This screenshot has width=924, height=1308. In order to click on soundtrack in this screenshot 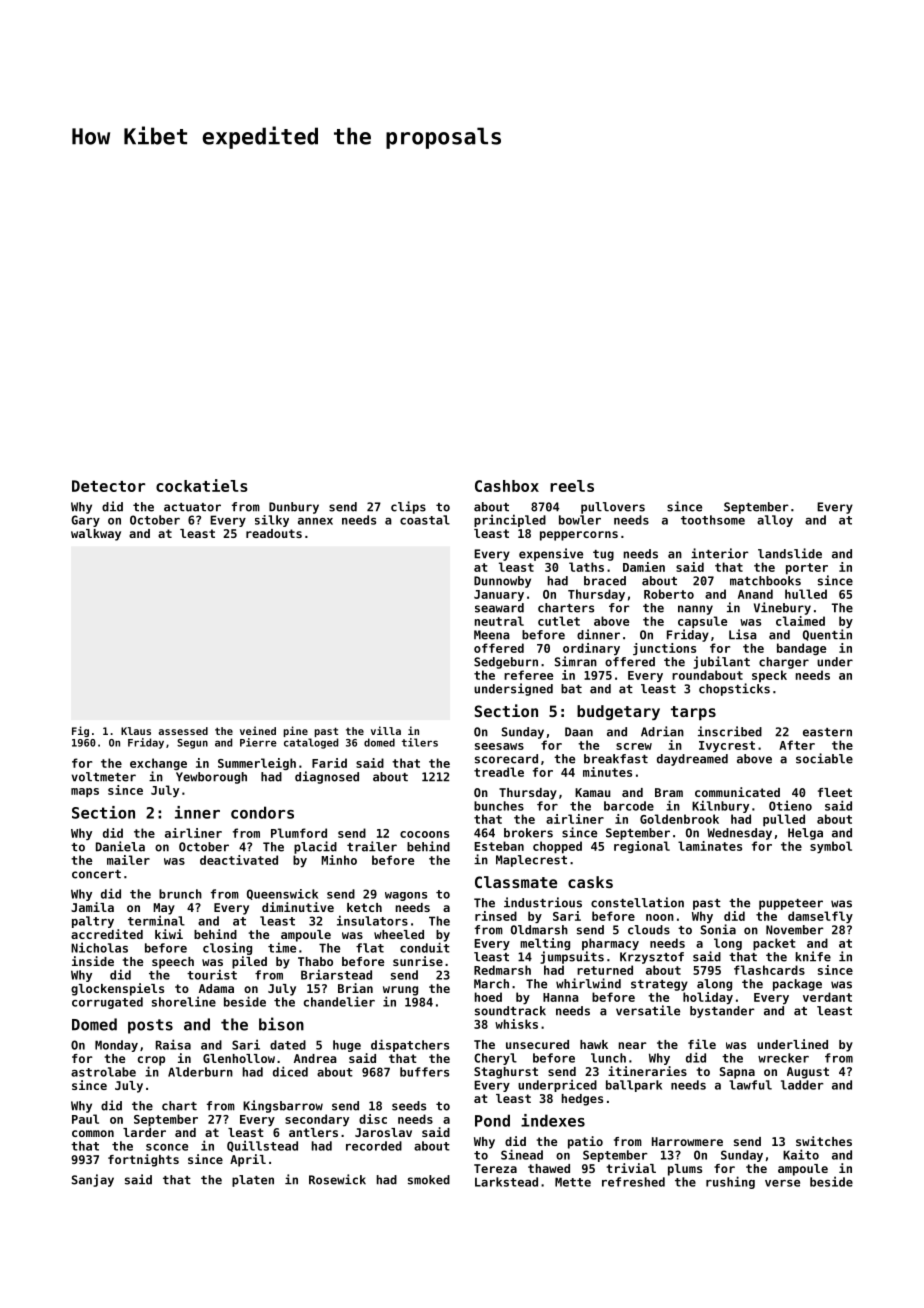, I will do `click(510, 1011)`.
